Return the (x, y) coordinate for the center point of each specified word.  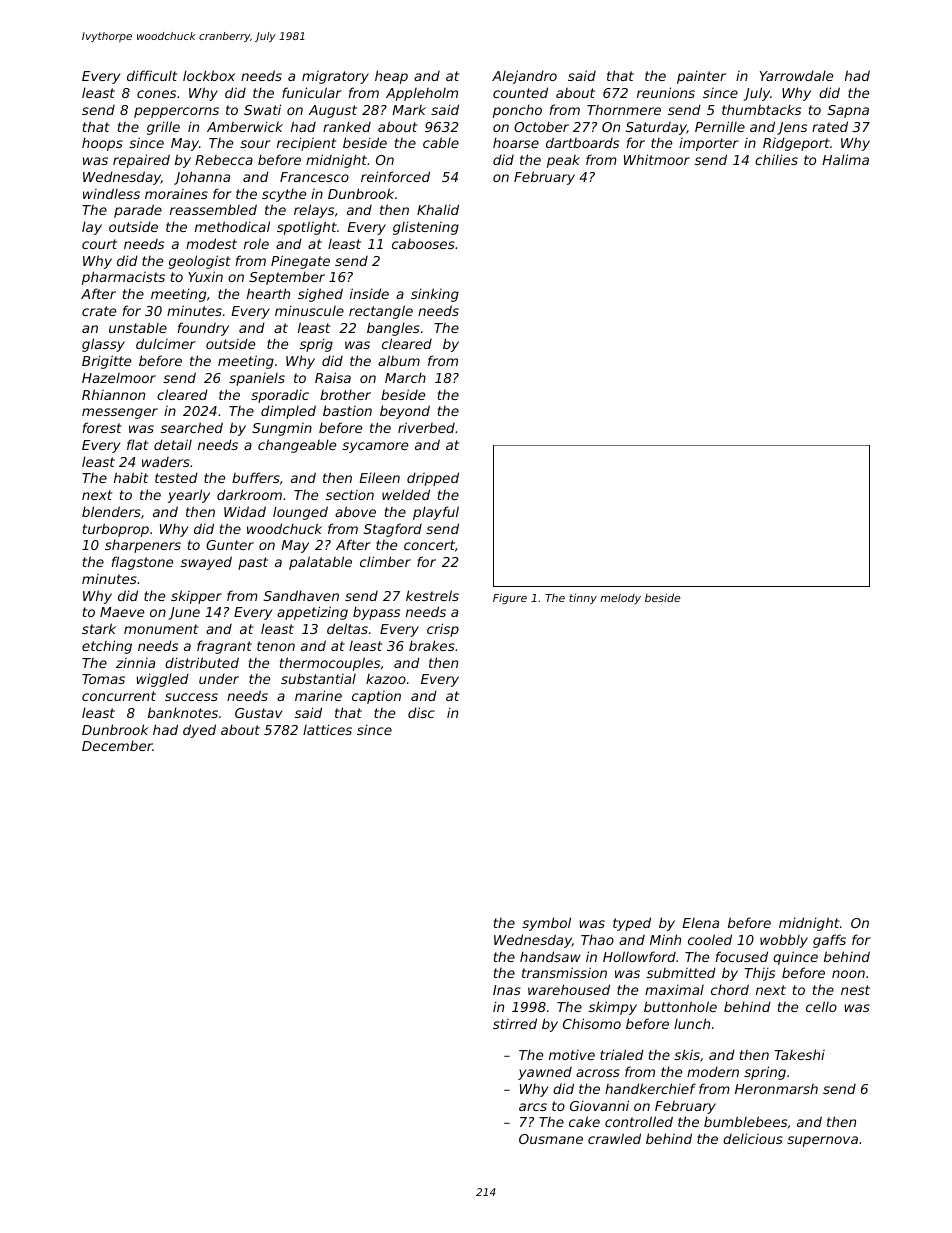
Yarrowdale (796, 75)
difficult (152, 75)
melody (620, 598)
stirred (515, 1023)
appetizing (312, 613)
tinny (583, 599)
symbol (546, 924)
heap (391, 77)
